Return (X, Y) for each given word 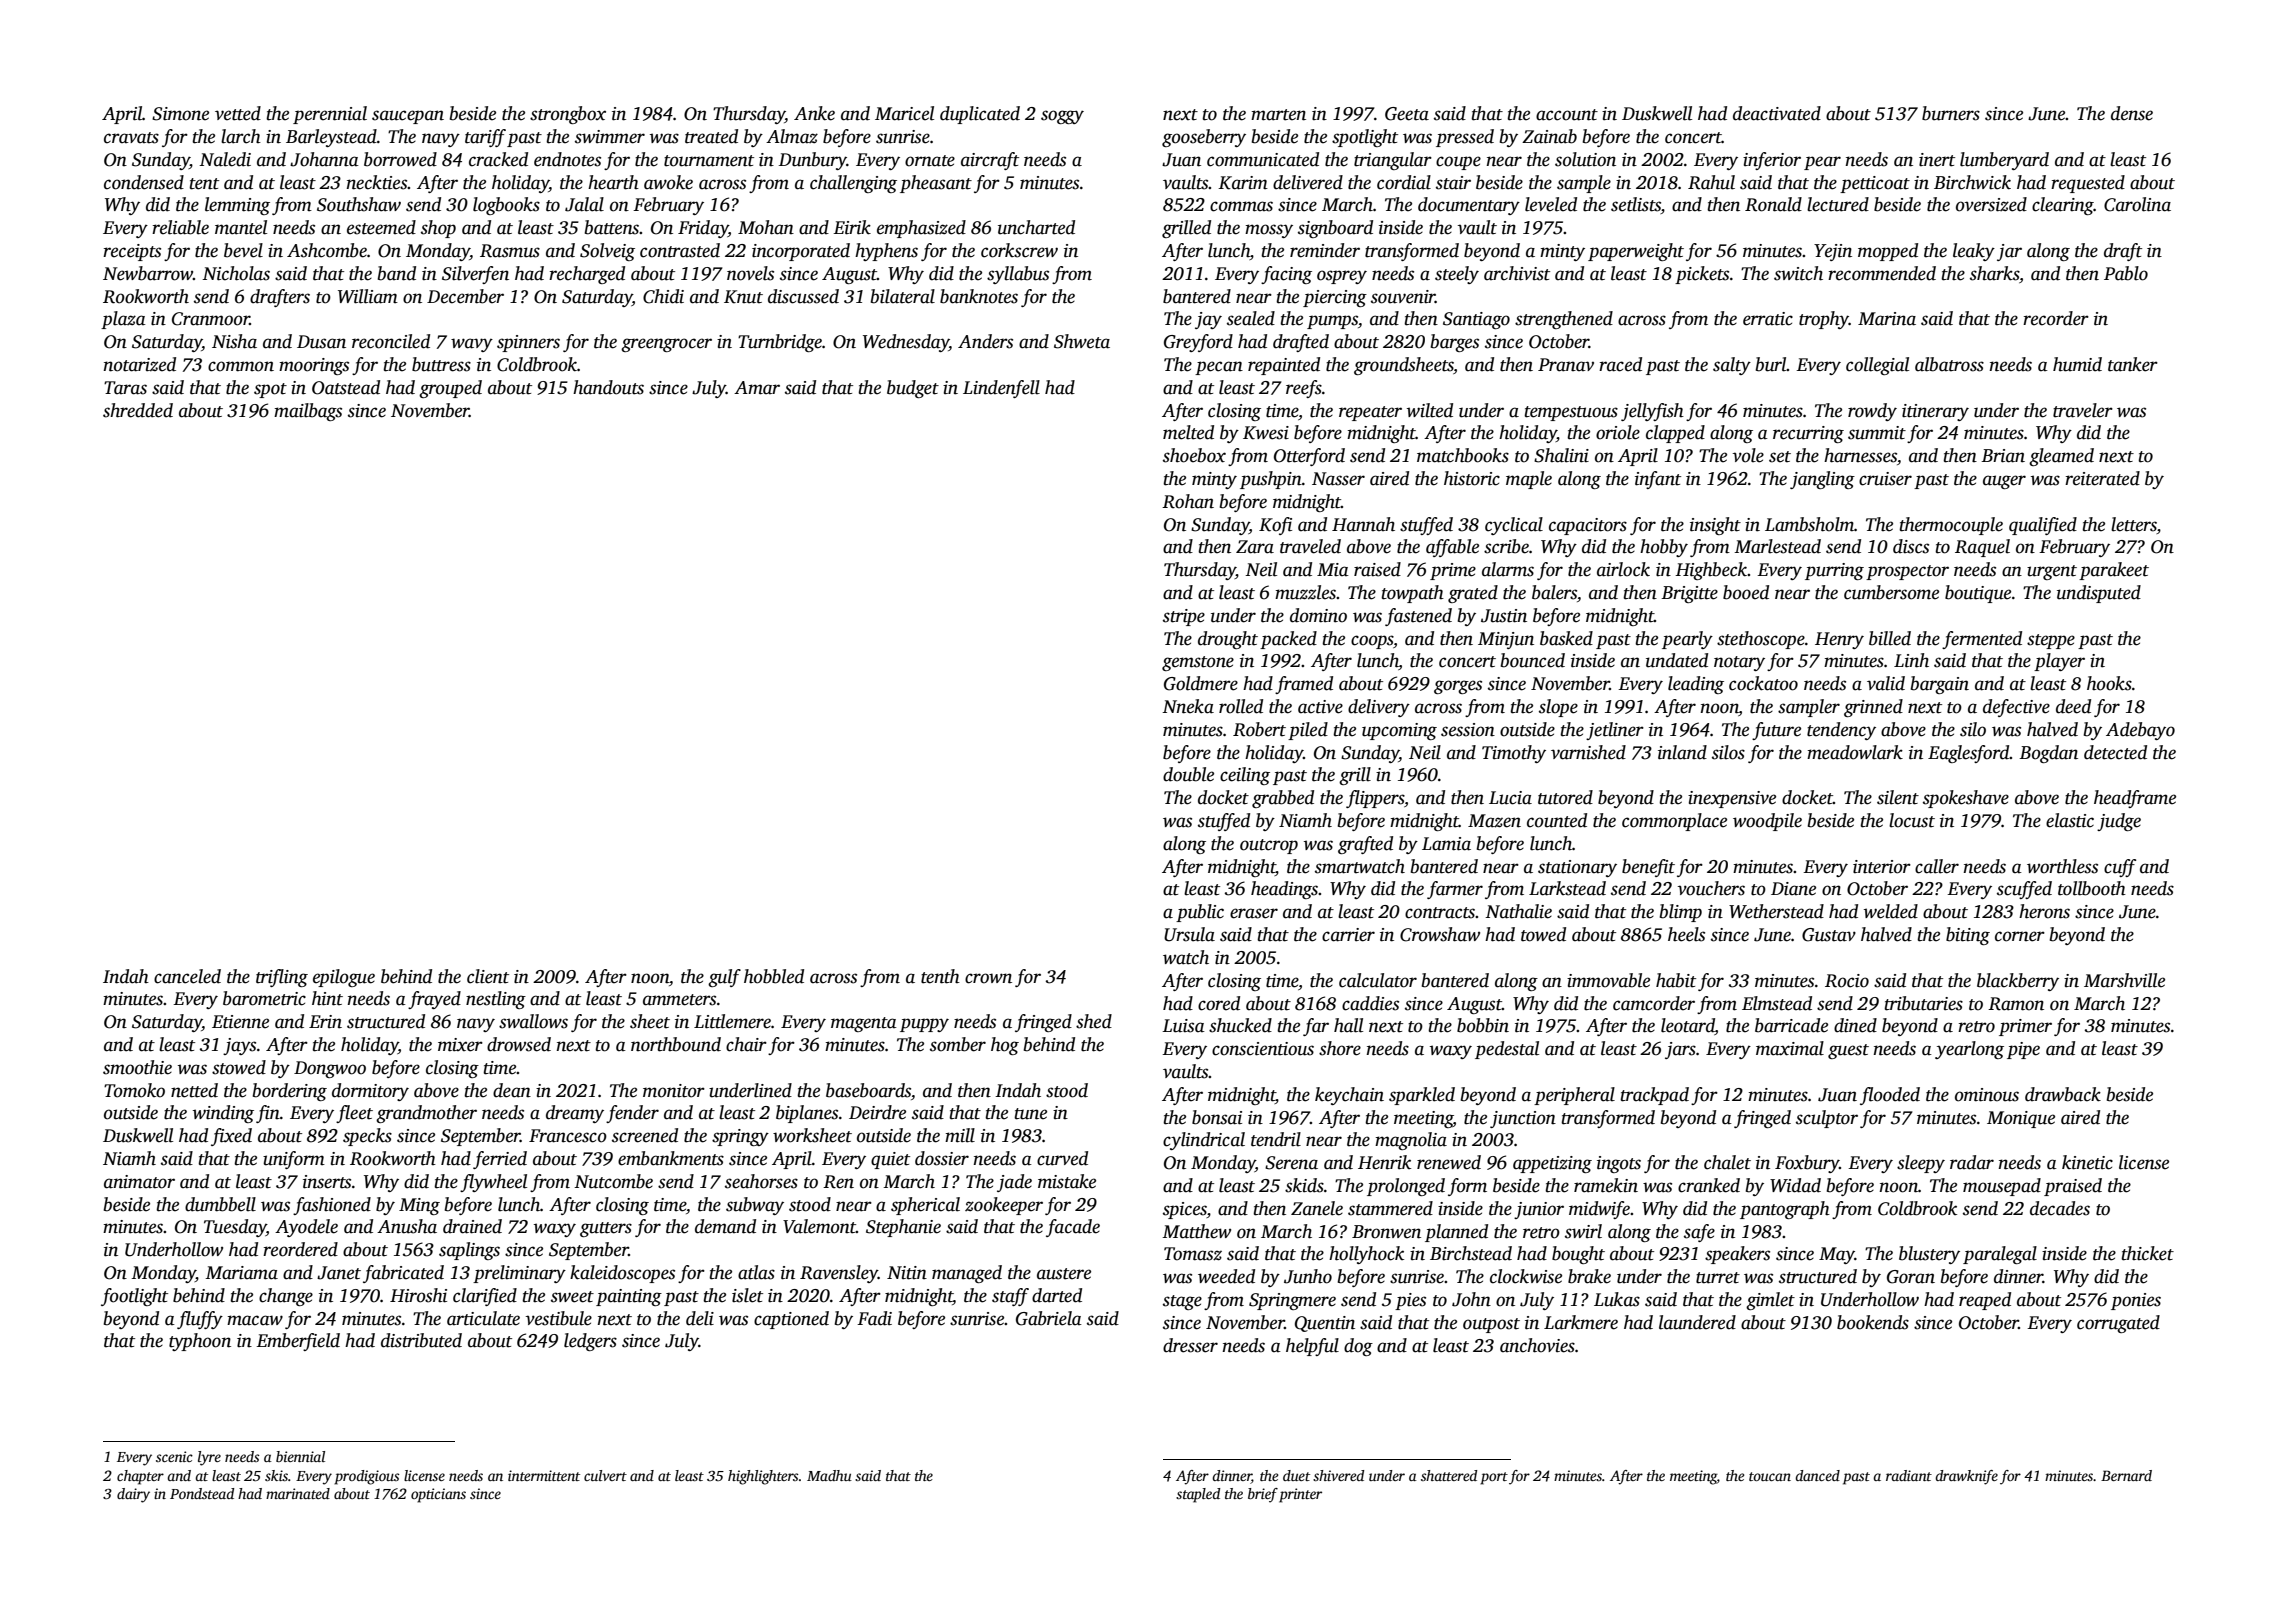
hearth (613, 182)
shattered (1449, 1475)
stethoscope (1761, 640)
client (488, 976)
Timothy (1514, 754)
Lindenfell (1001, 389)
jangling (1822, 480)
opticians (438, 1495)
